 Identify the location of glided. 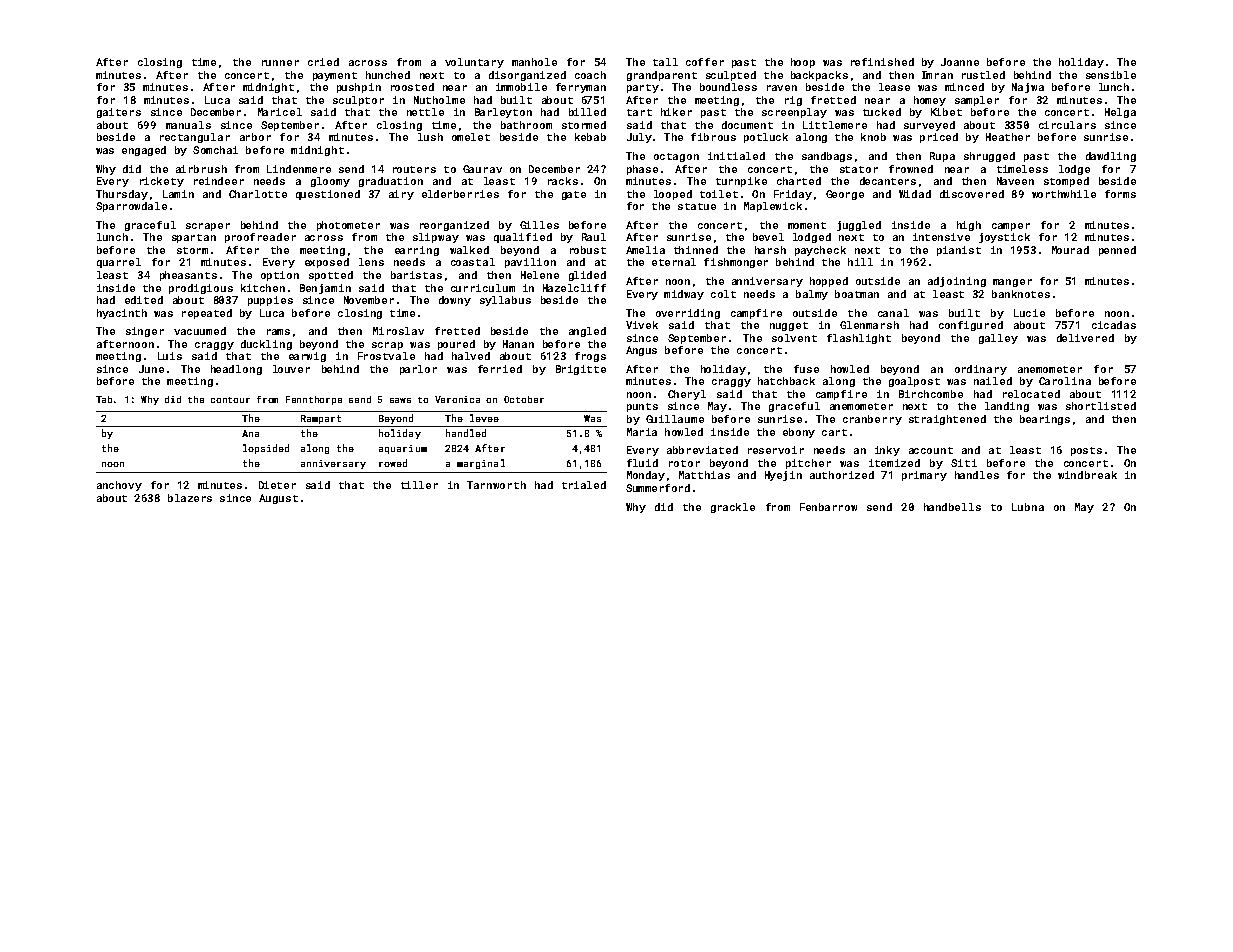
(587, 276).
